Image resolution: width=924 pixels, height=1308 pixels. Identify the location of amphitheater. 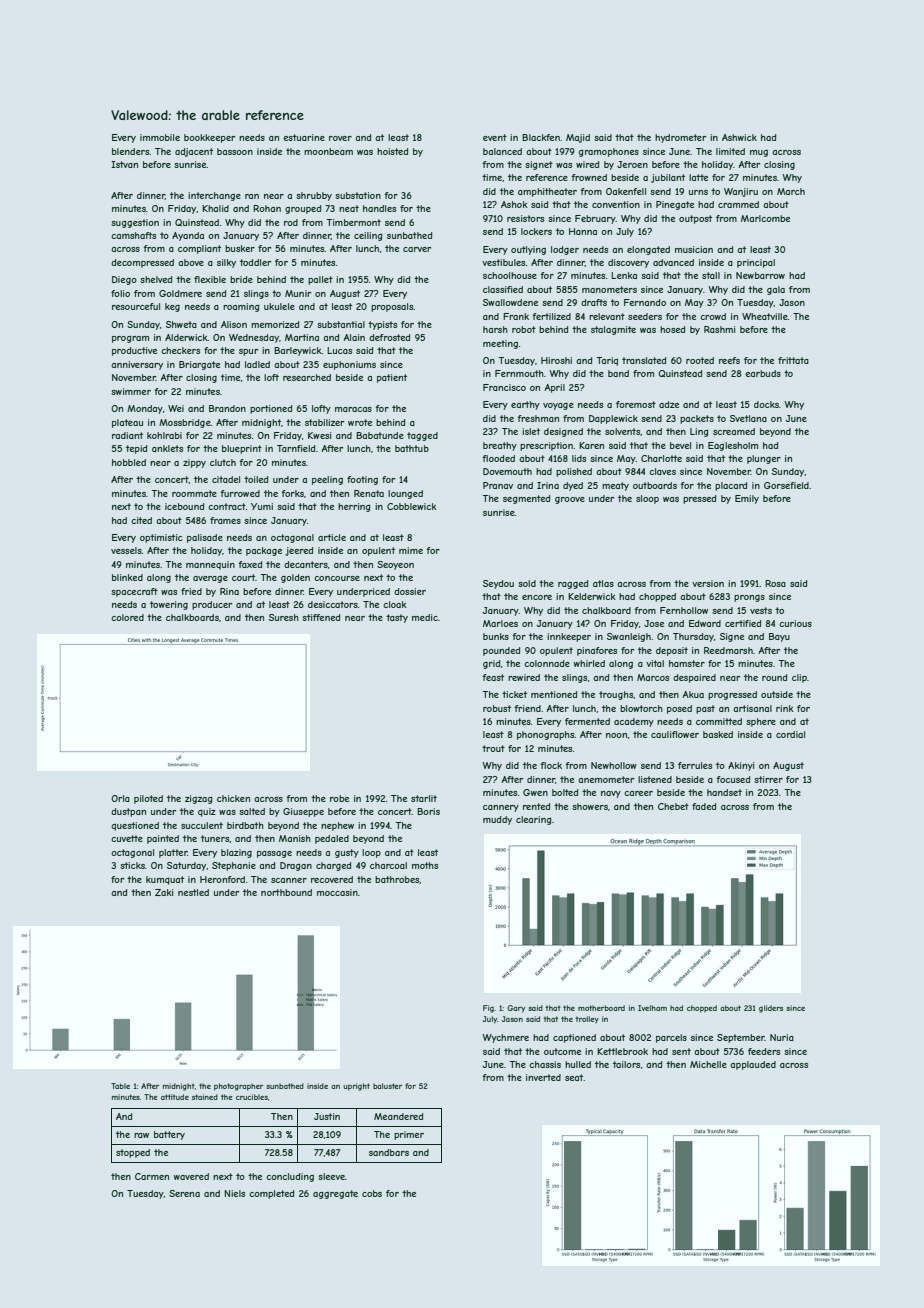
(547, 192).
